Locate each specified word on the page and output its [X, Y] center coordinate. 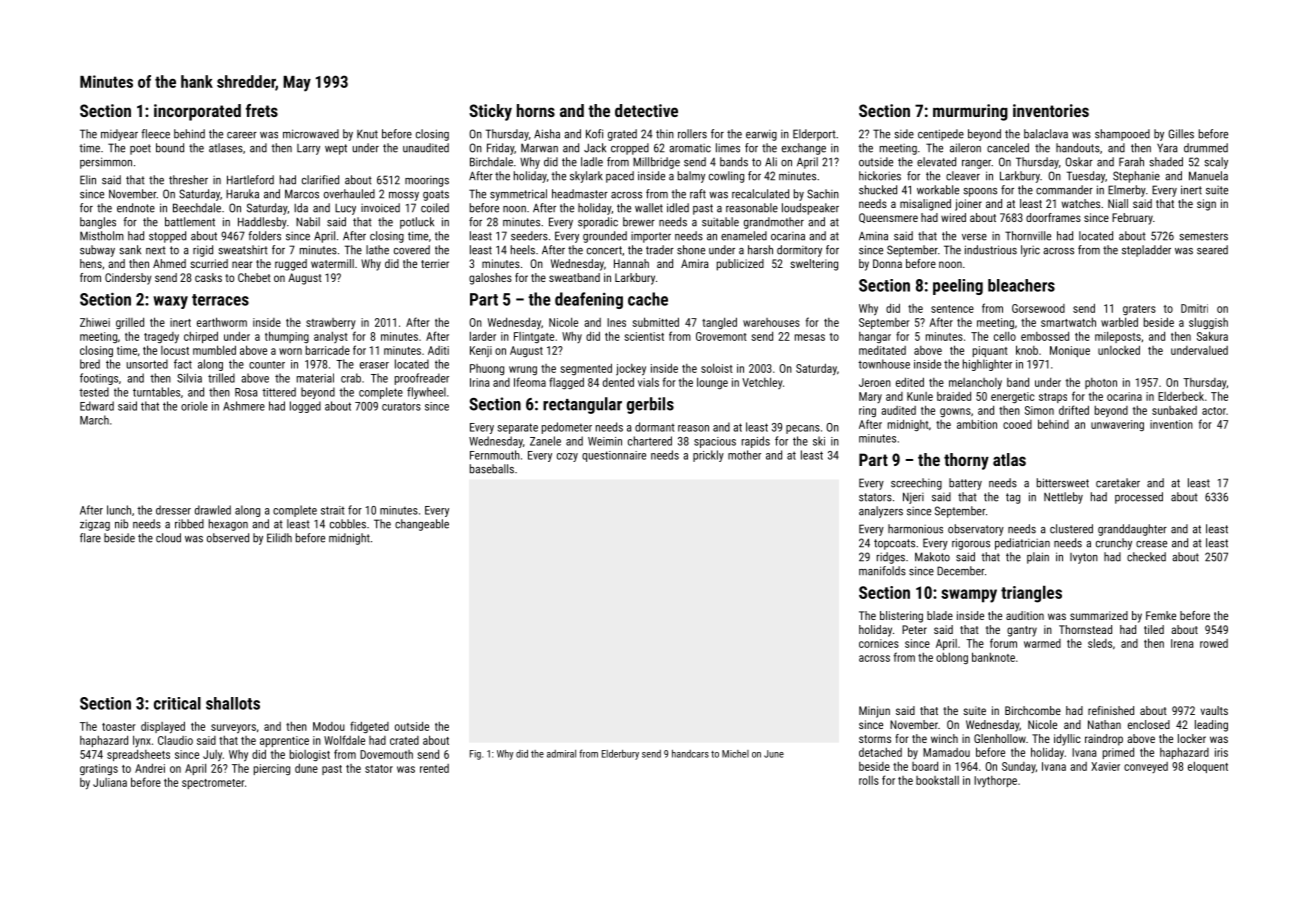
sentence [952, 309]
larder [483, 336]
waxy [170, 302]
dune [306, 768]
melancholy [975, 384]
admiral [561, 754]
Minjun [874, 712]
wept [336, 149]
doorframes [1053, 217]
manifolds [882, 571]
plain [1038, 558]
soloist [717, 368]
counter [267, 365]
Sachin [823, 194]
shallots [233, 703]
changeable [422, 525]
